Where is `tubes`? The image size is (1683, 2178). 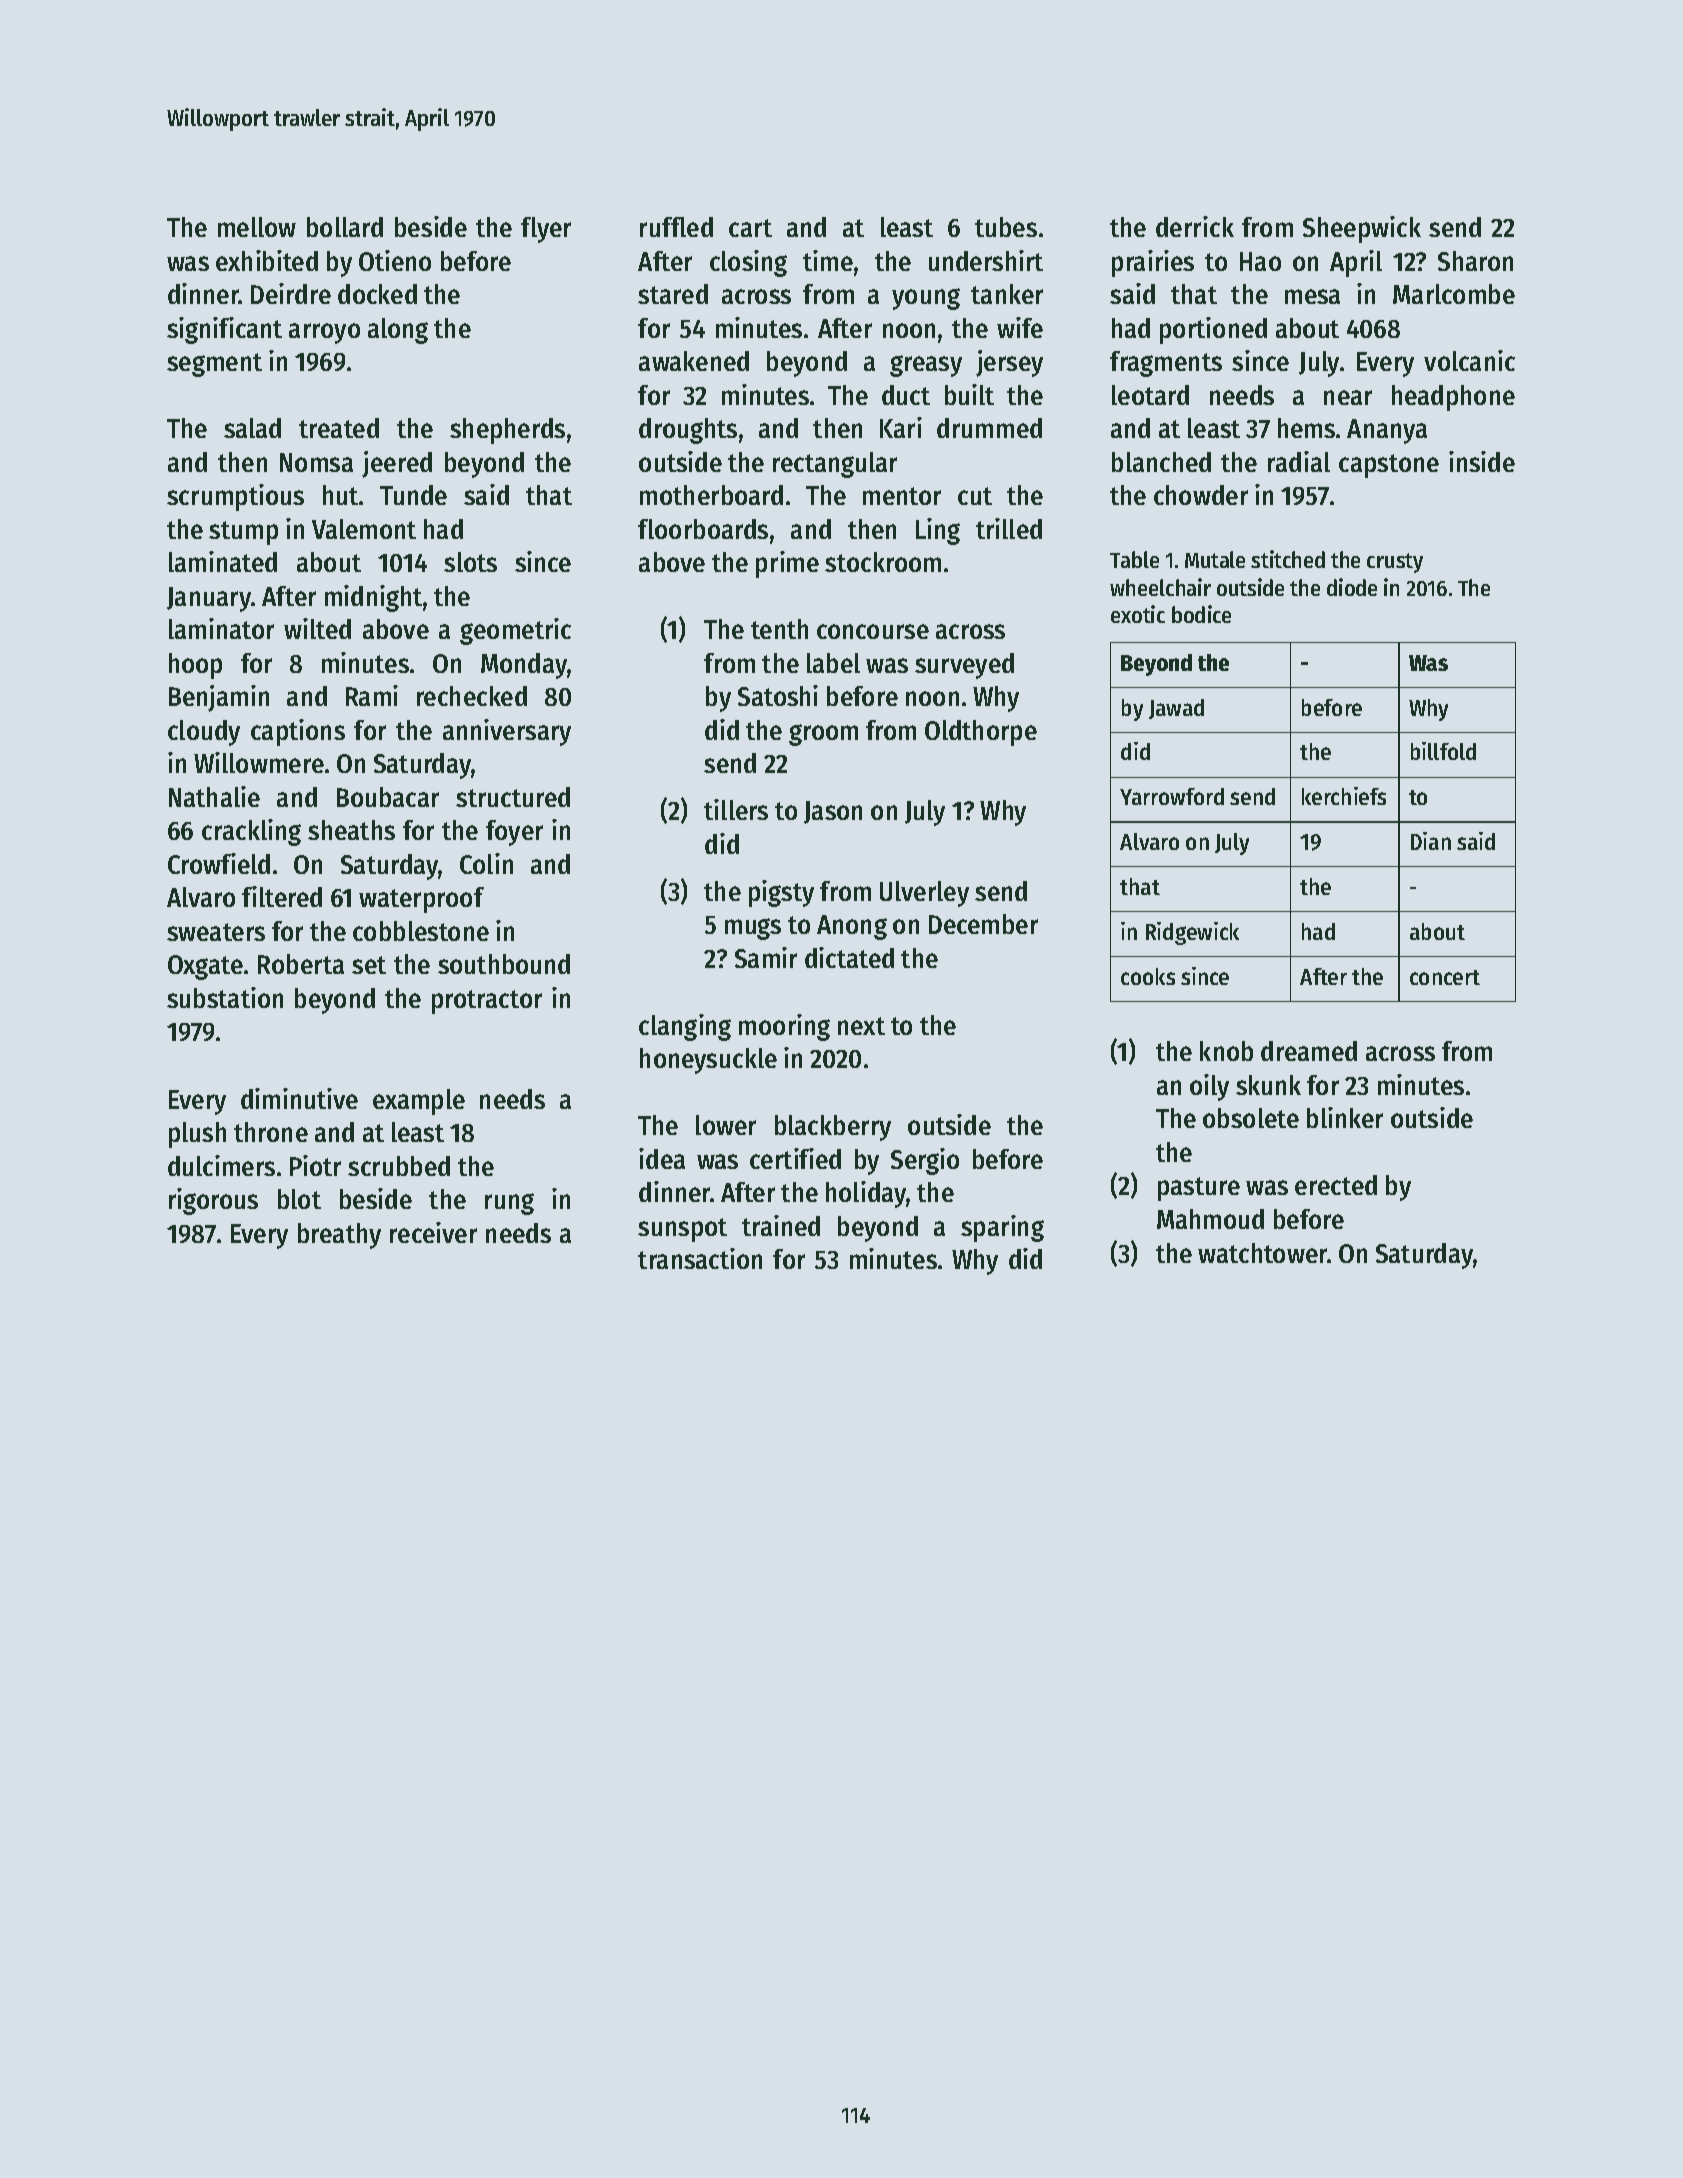
tubes is located at coordinates (1006, 227).
